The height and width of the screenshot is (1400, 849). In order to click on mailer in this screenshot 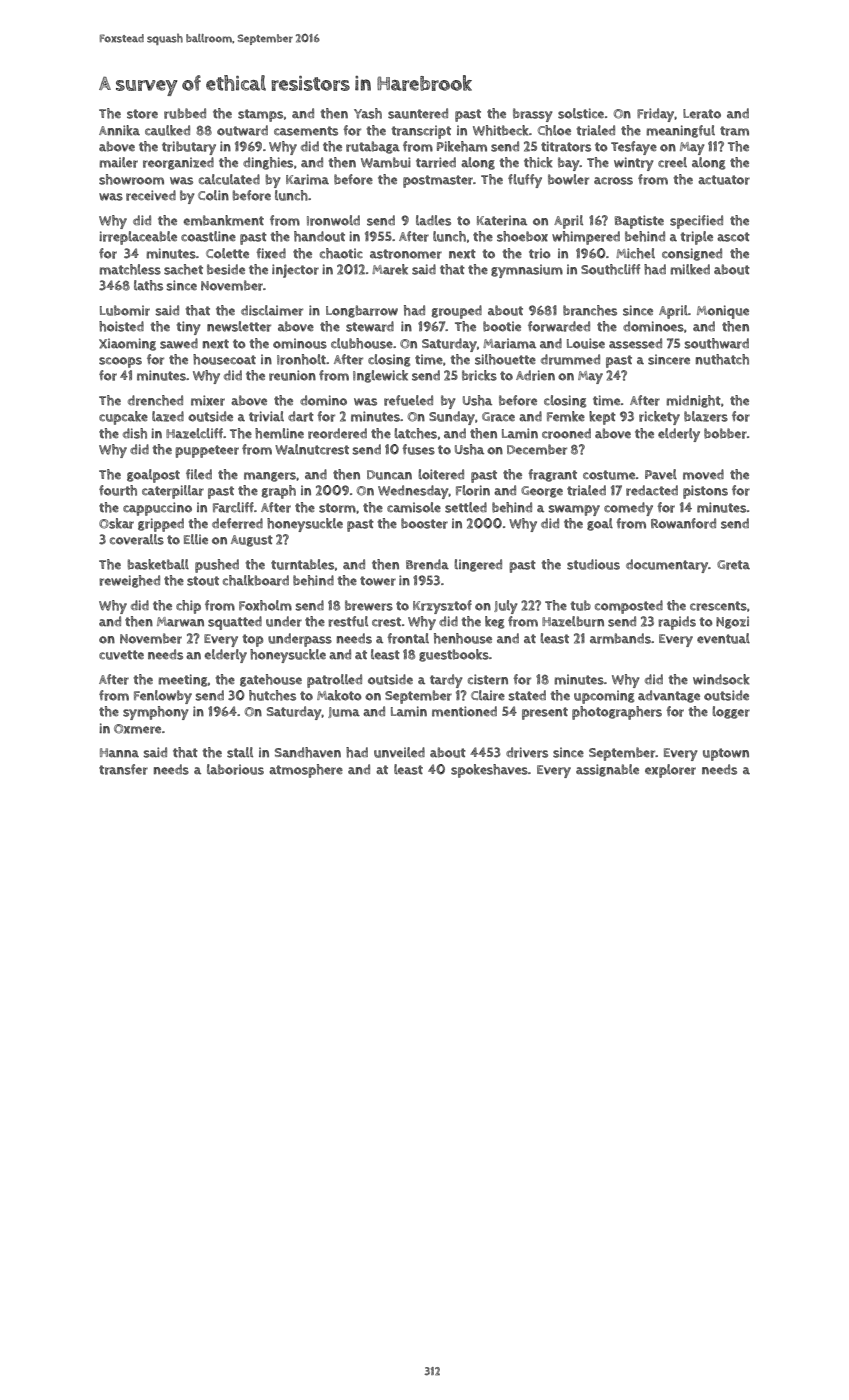, I will do `click(118, 162)`.
